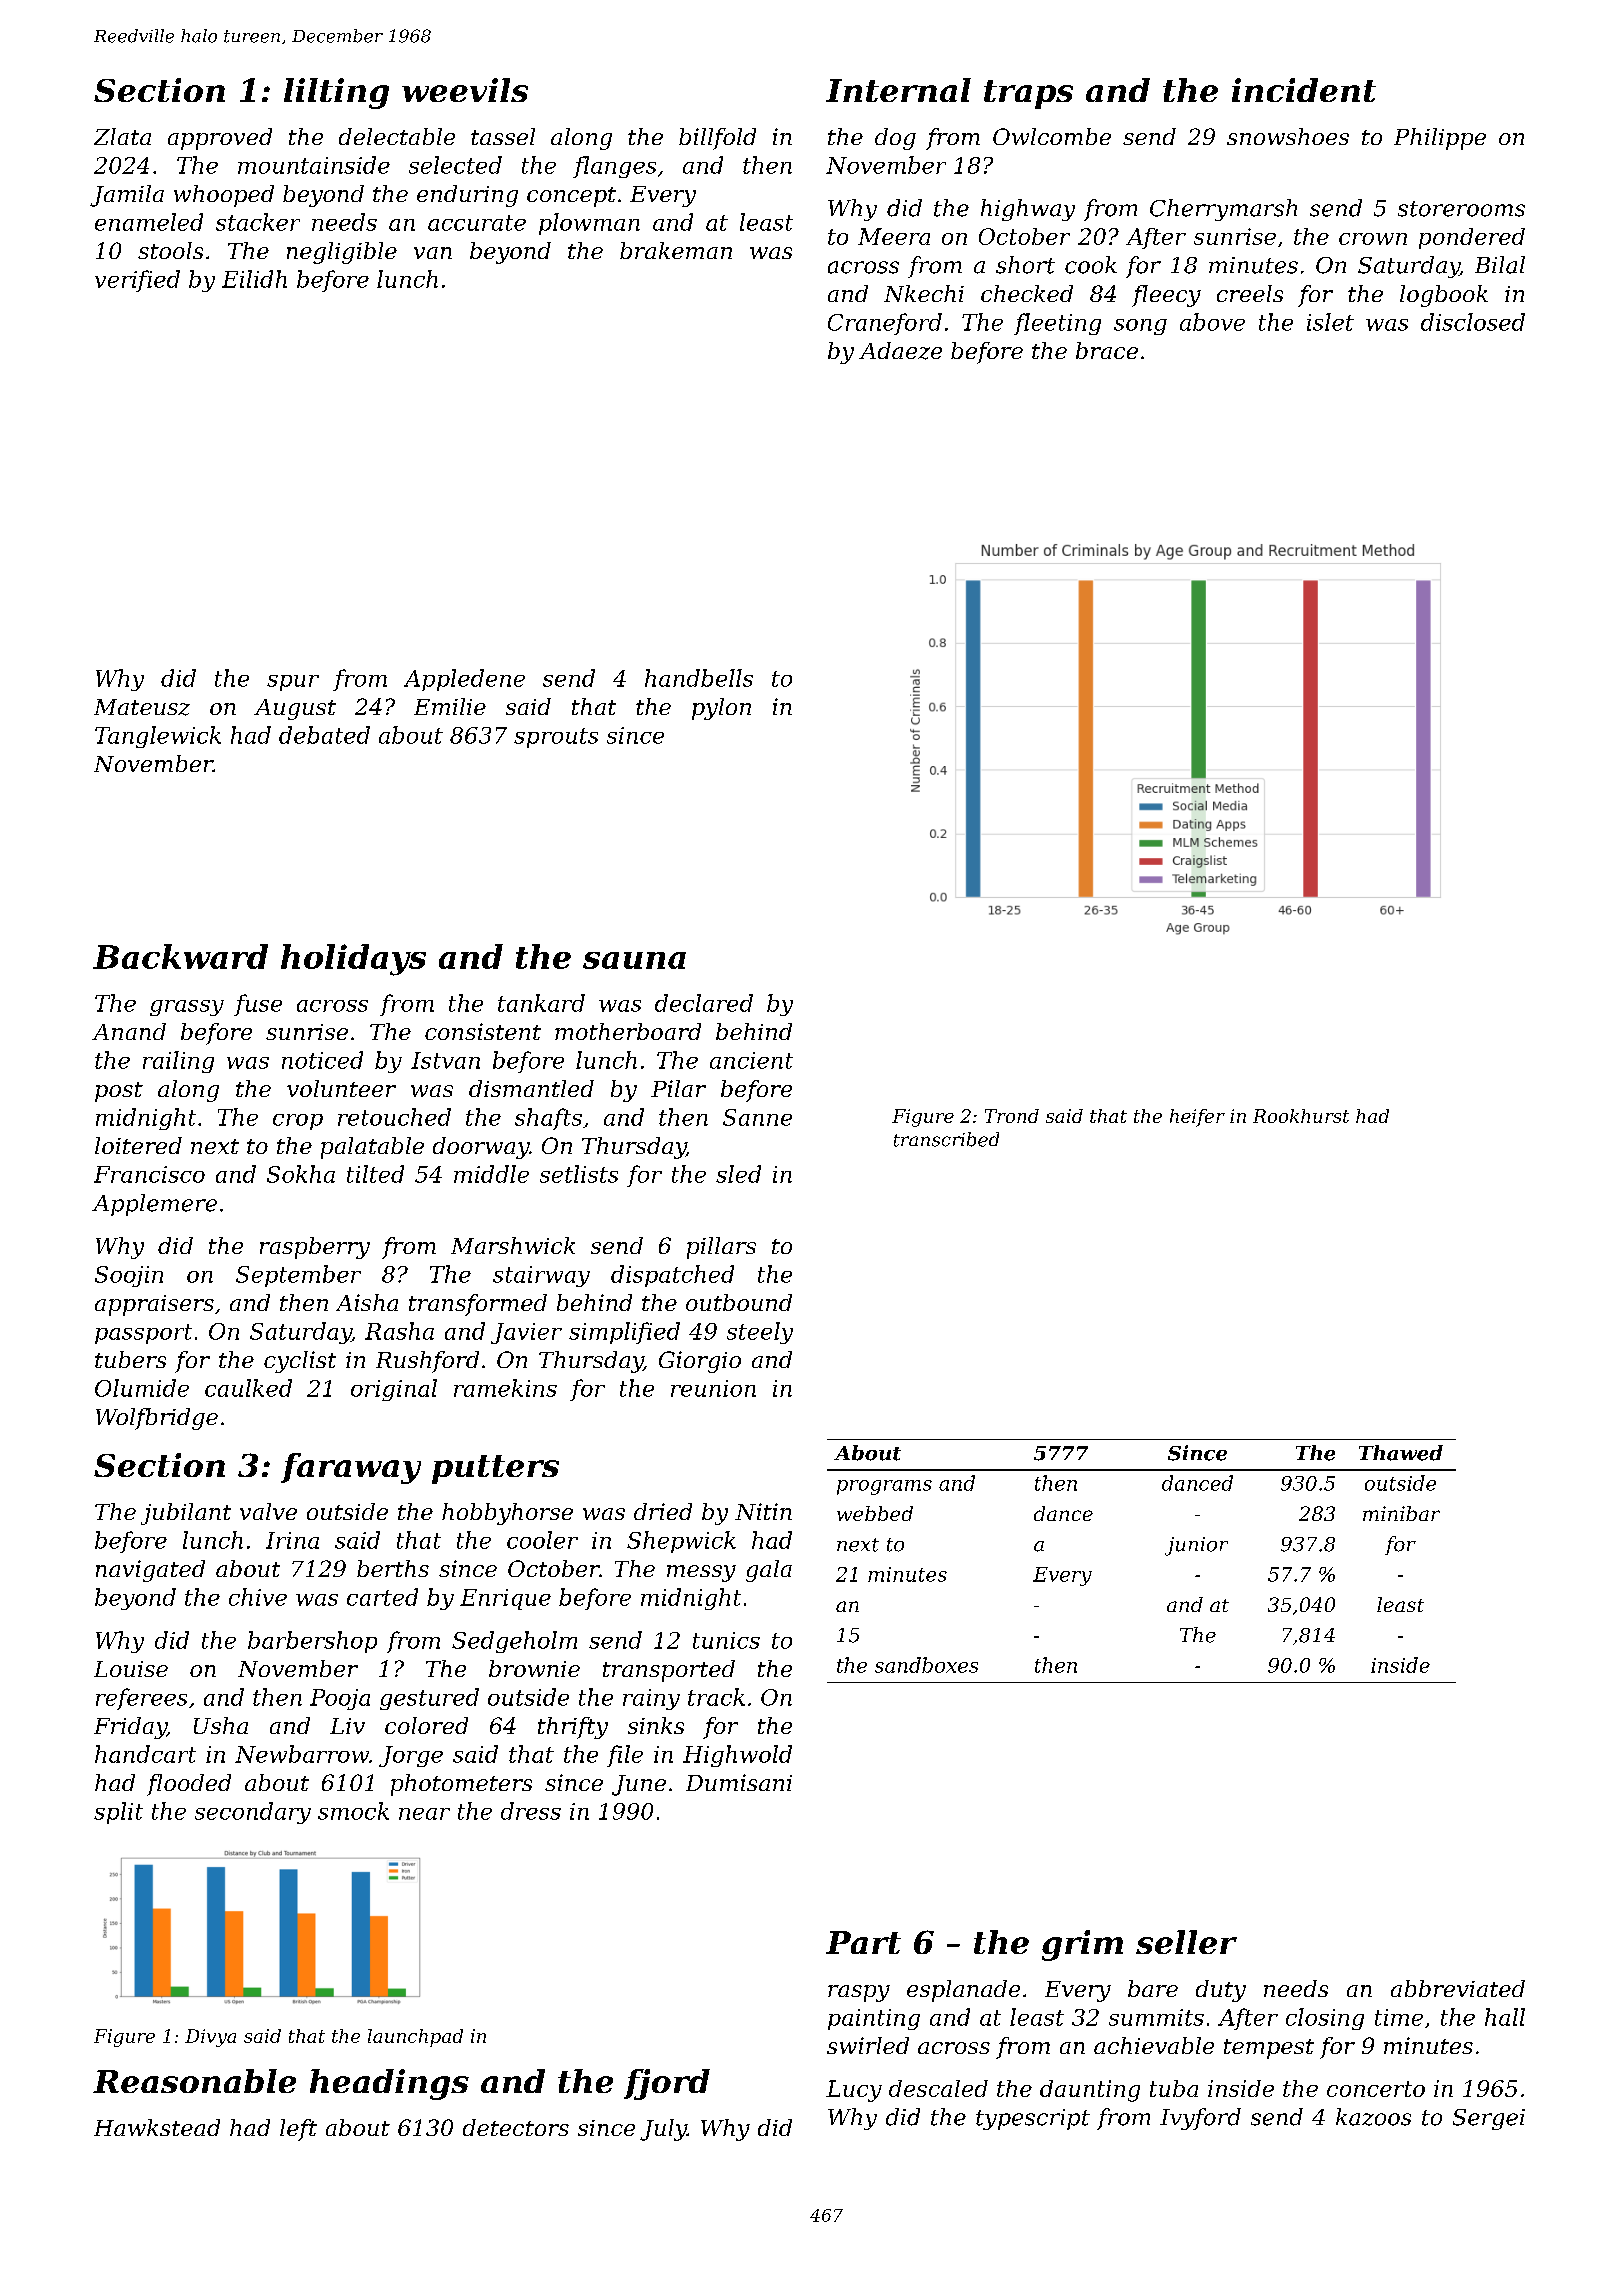 The height and width of the image is (2292, 1620). I want to click on closing, so click(1325, 2019).
